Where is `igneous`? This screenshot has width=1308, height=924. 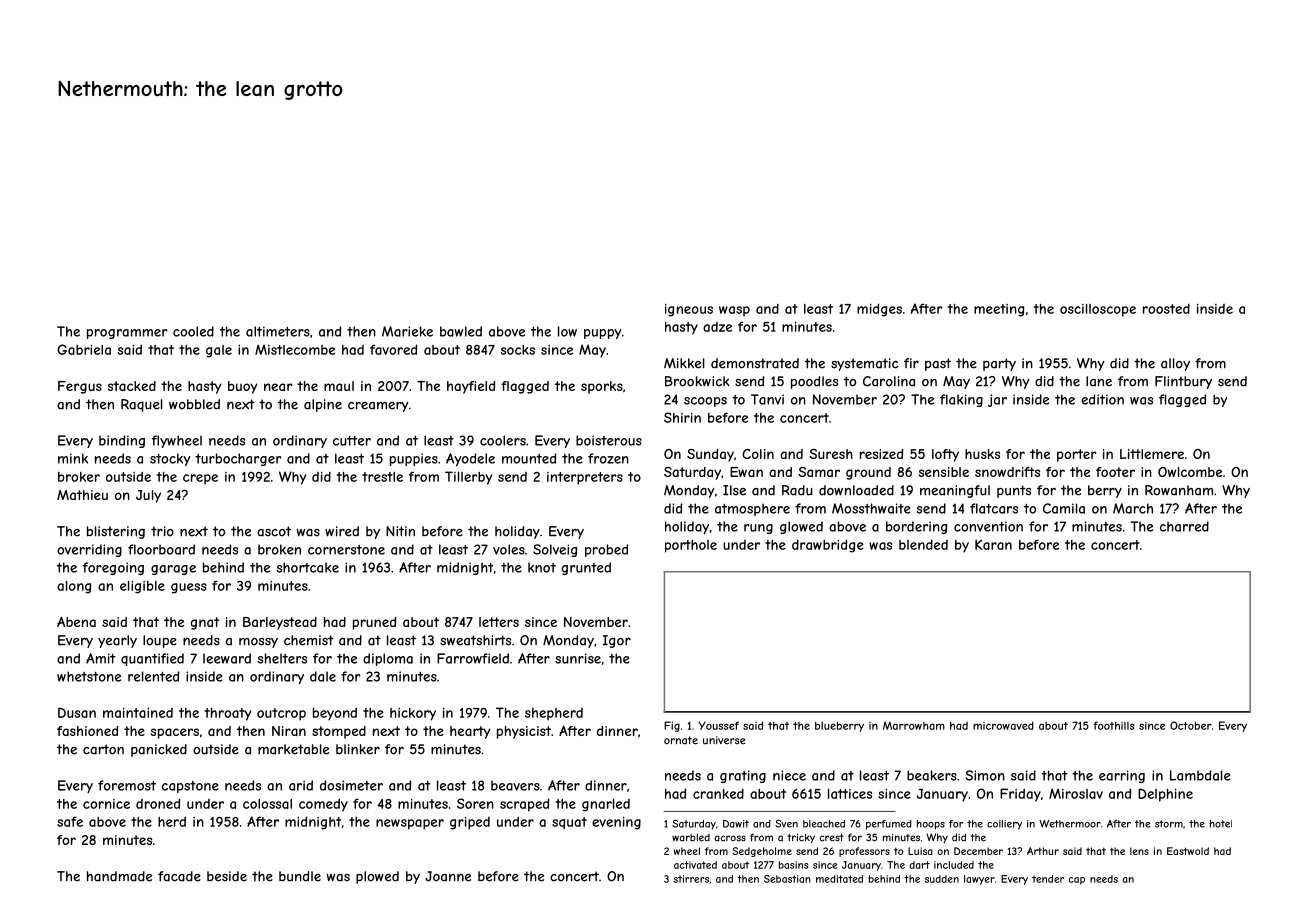
igneous is located at coordinates (689, 310).
